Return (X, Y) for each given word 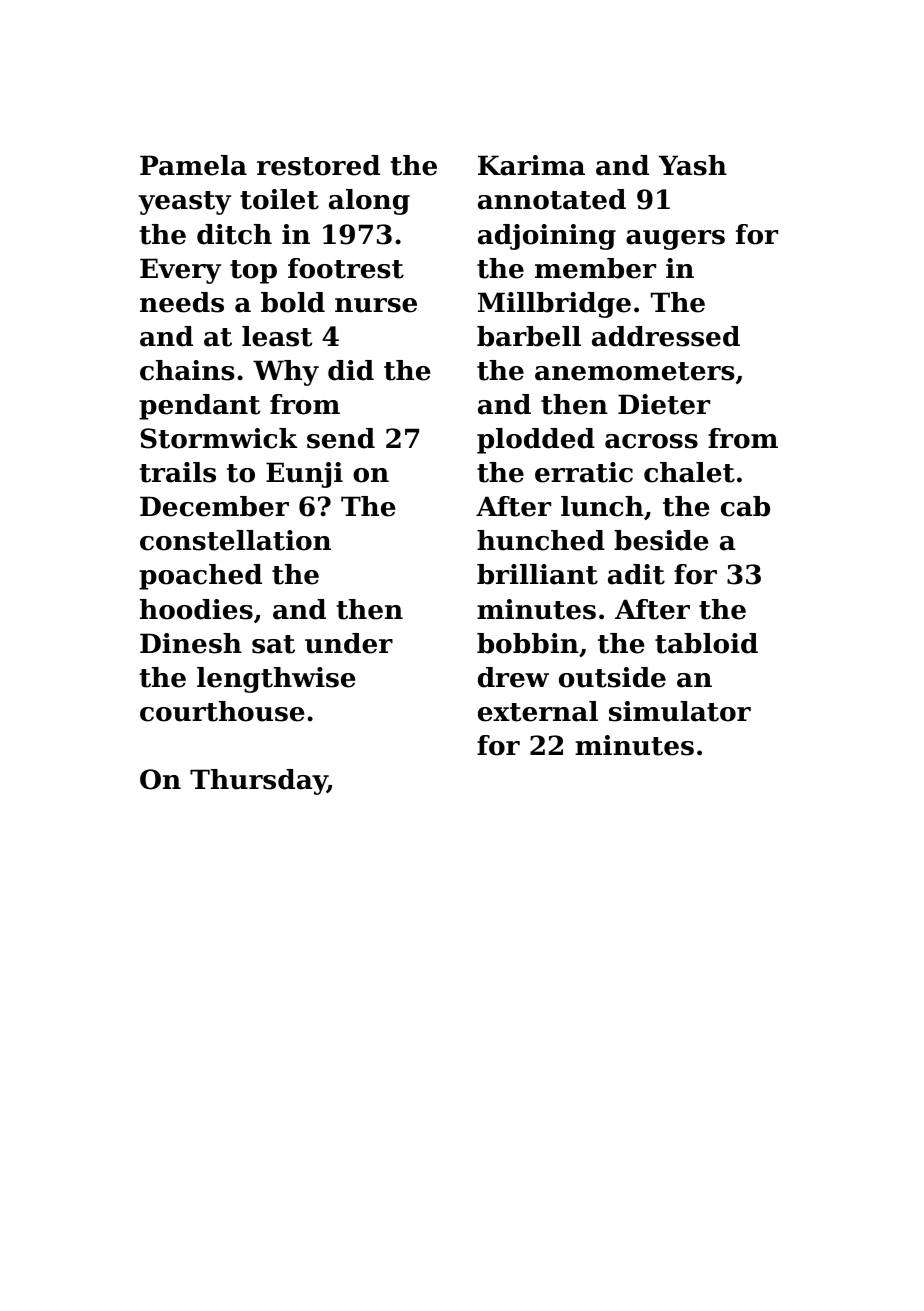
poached (200, 577)
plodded (536, 441)
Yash (693, 165)
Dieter (664, 404)
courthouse (222, 711)
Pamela (193, 165)
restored (318, 165)
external (538, 711)
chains (187, 370)
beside (661, 540)
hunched (541, 540)
